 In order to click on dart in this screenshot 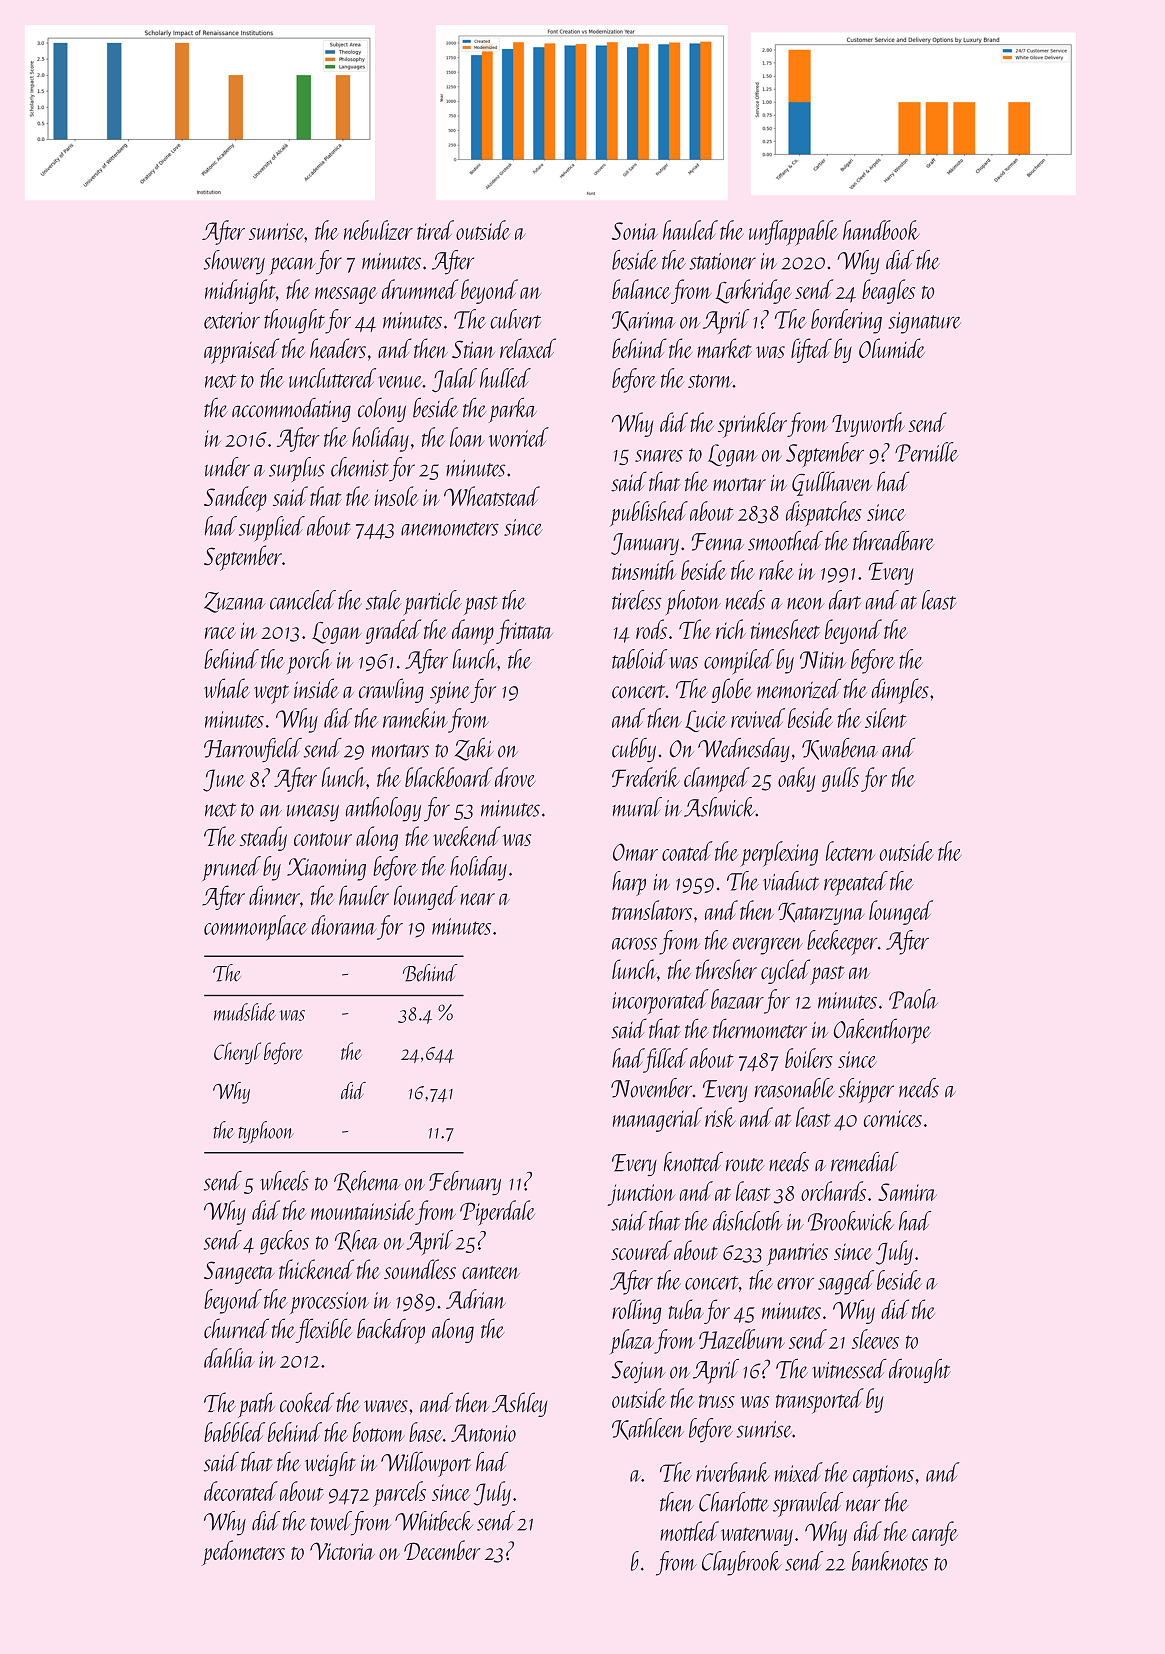, I will do `click(845, 600)`.
